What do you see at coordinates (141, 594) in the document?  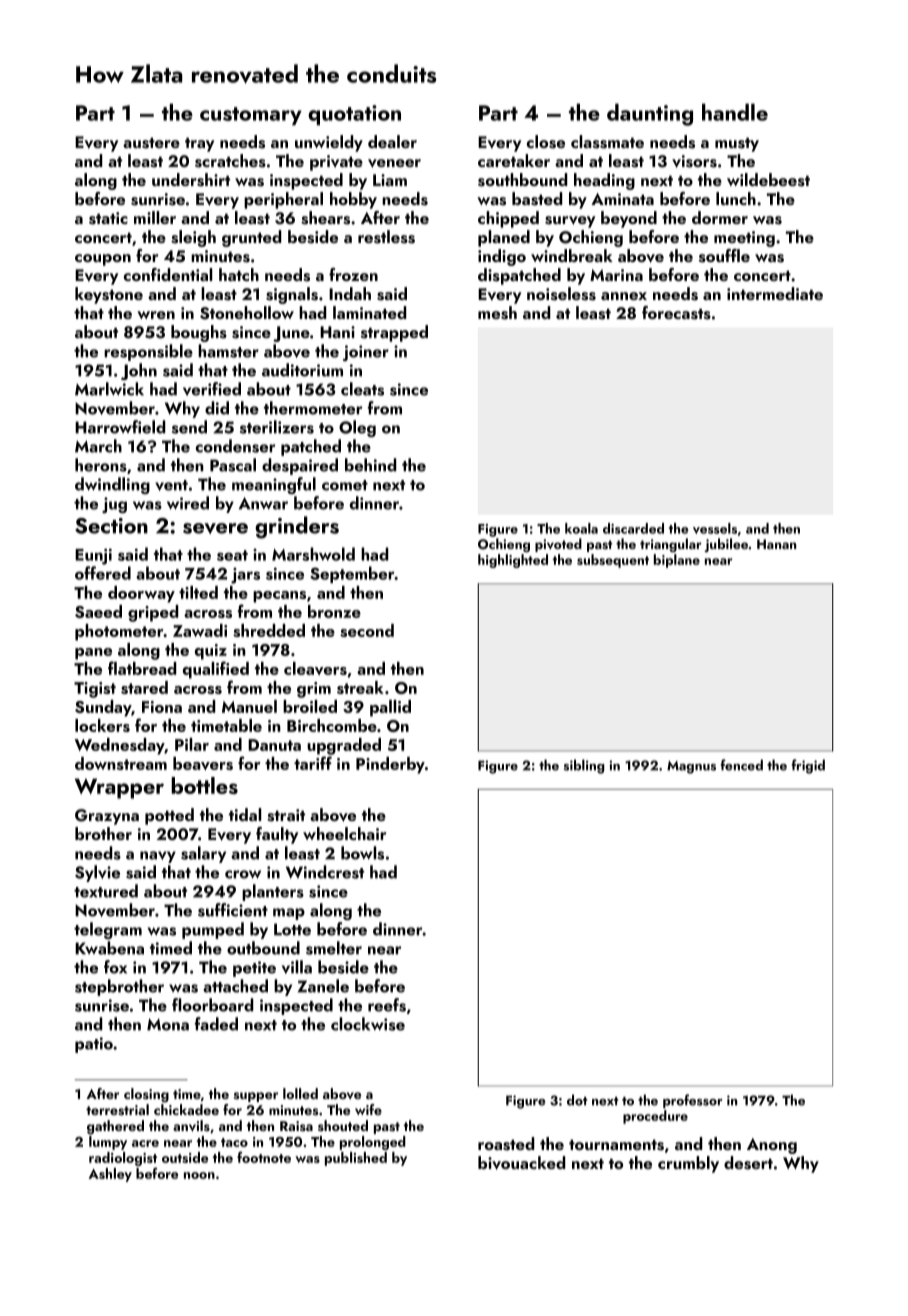 I see `doorway` at bounding box center [141, 594].
